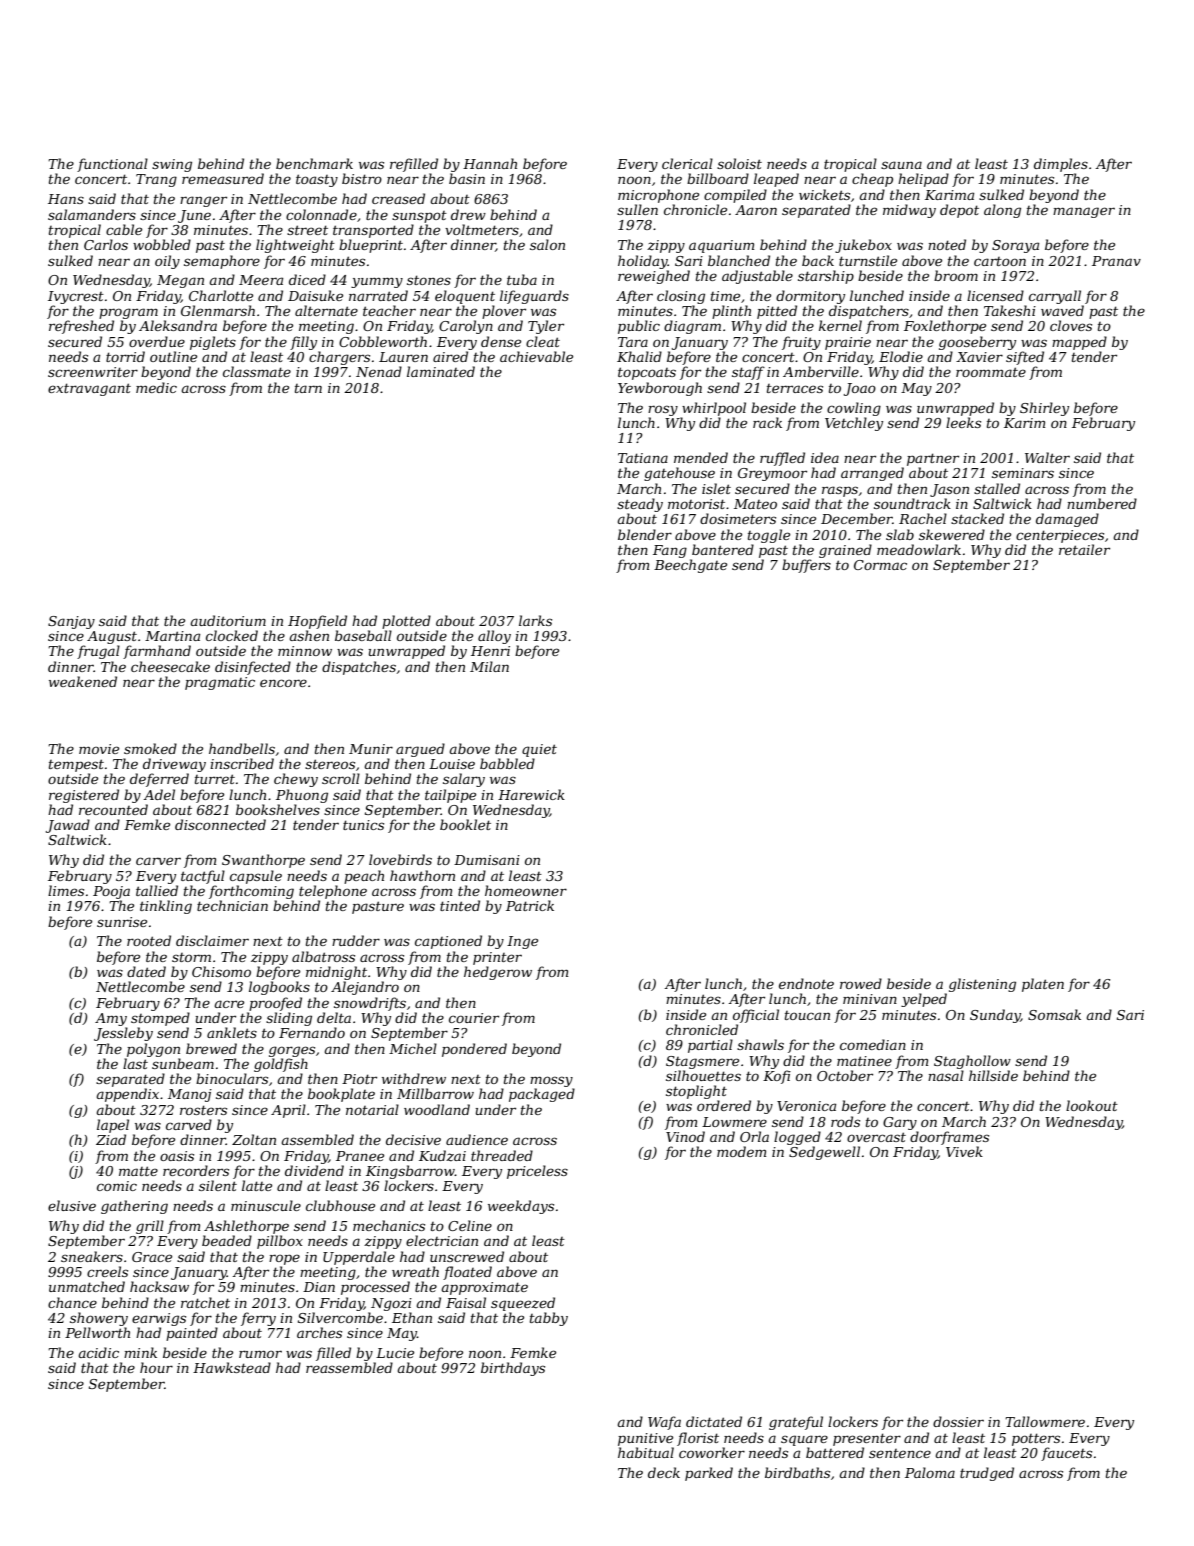 The image size is (1194, 1546). I want to click on platen, so click(1043, 985).
